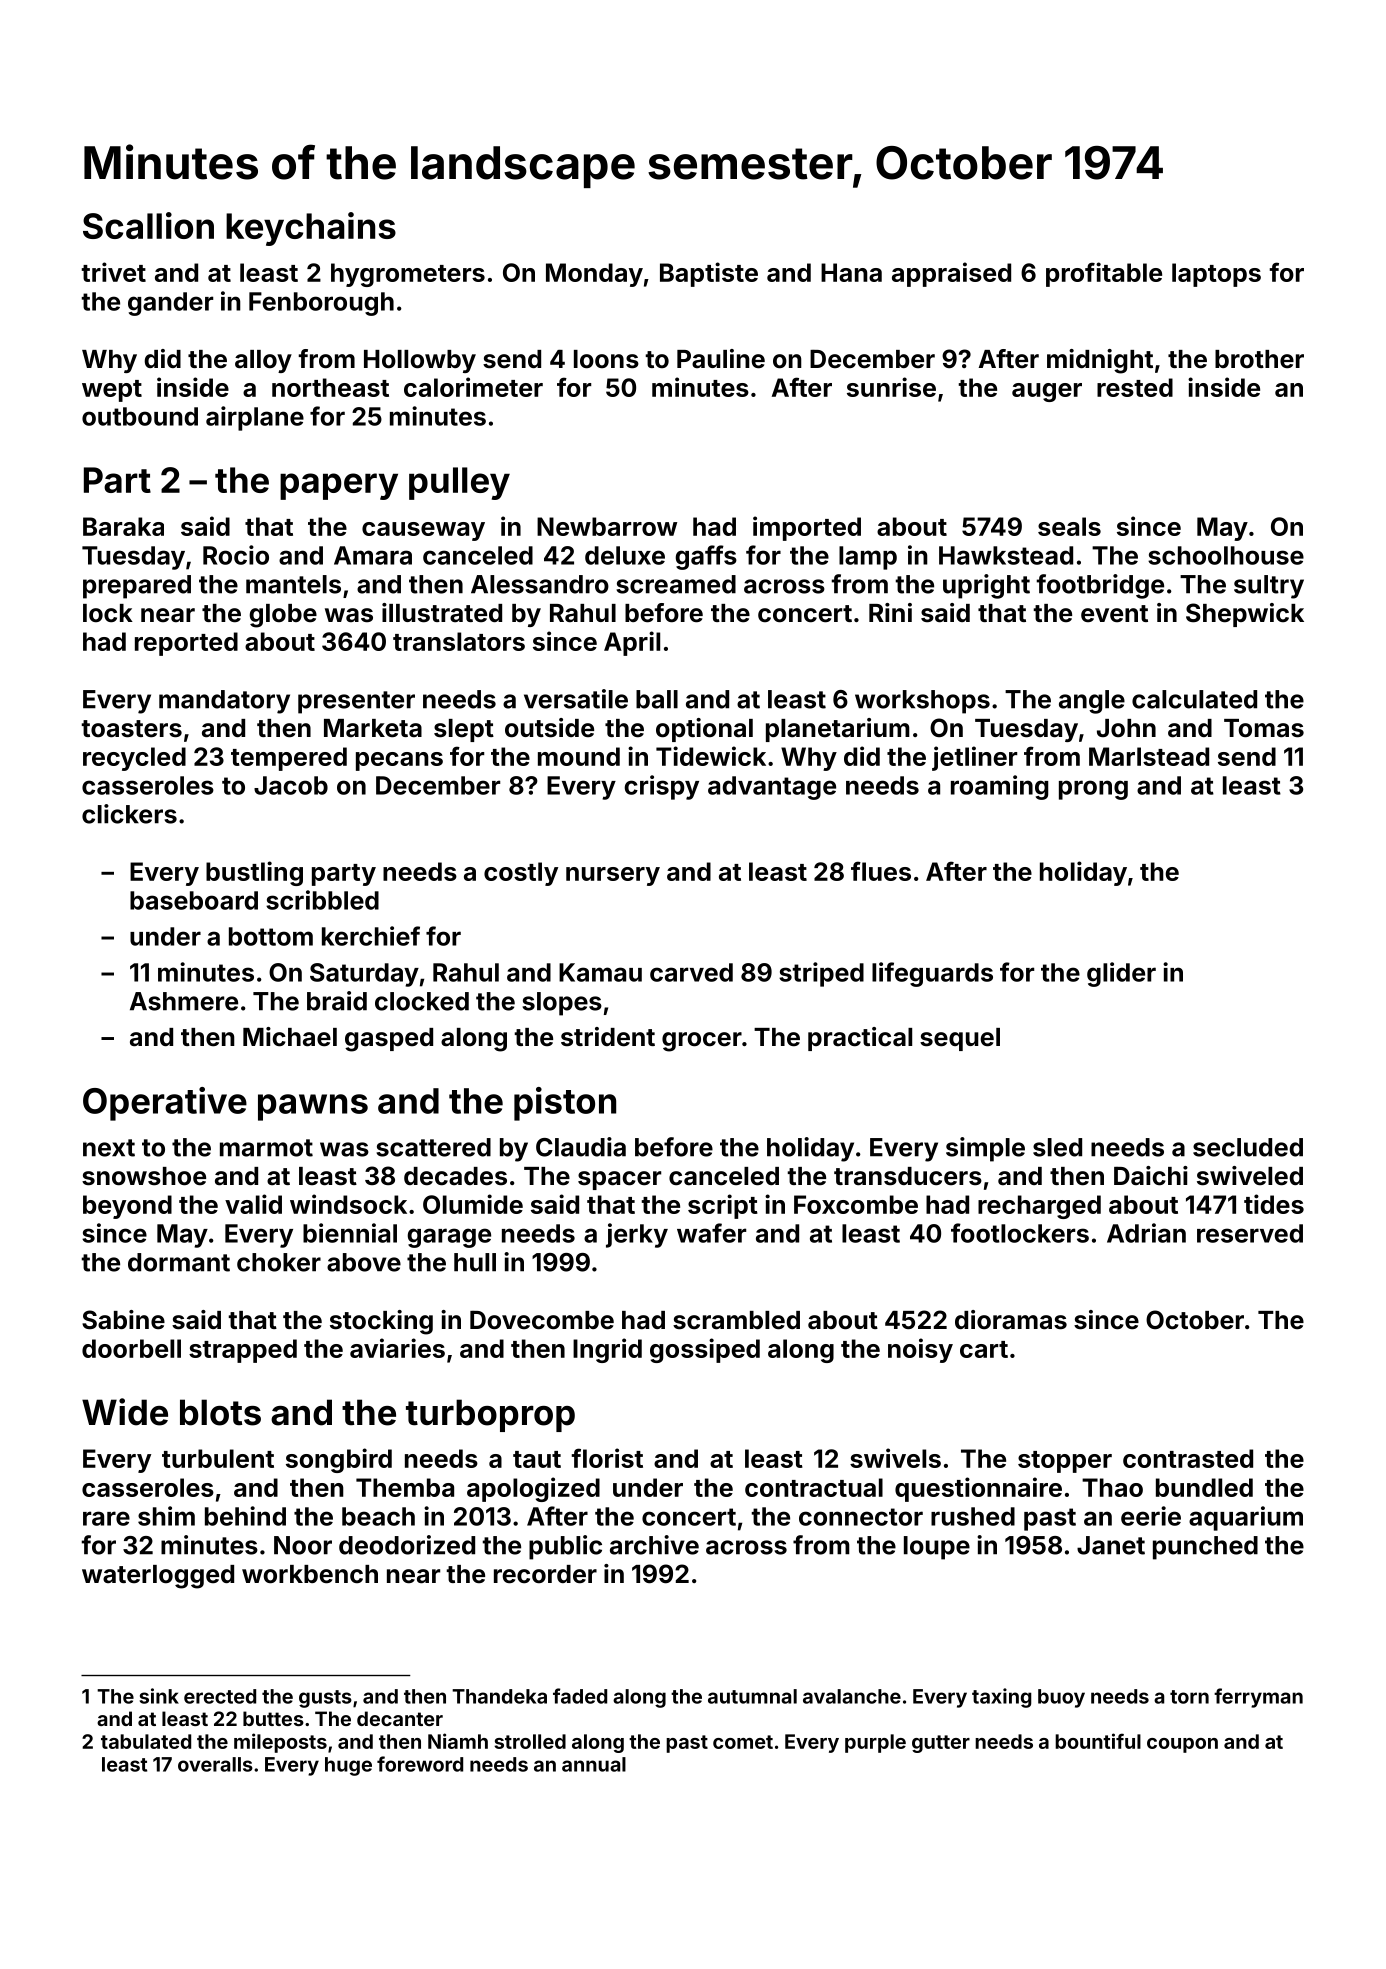  What do you see at coordinates (851, 272) in the screenshot?
I see `Hana` at bounding box center [851, 272].
